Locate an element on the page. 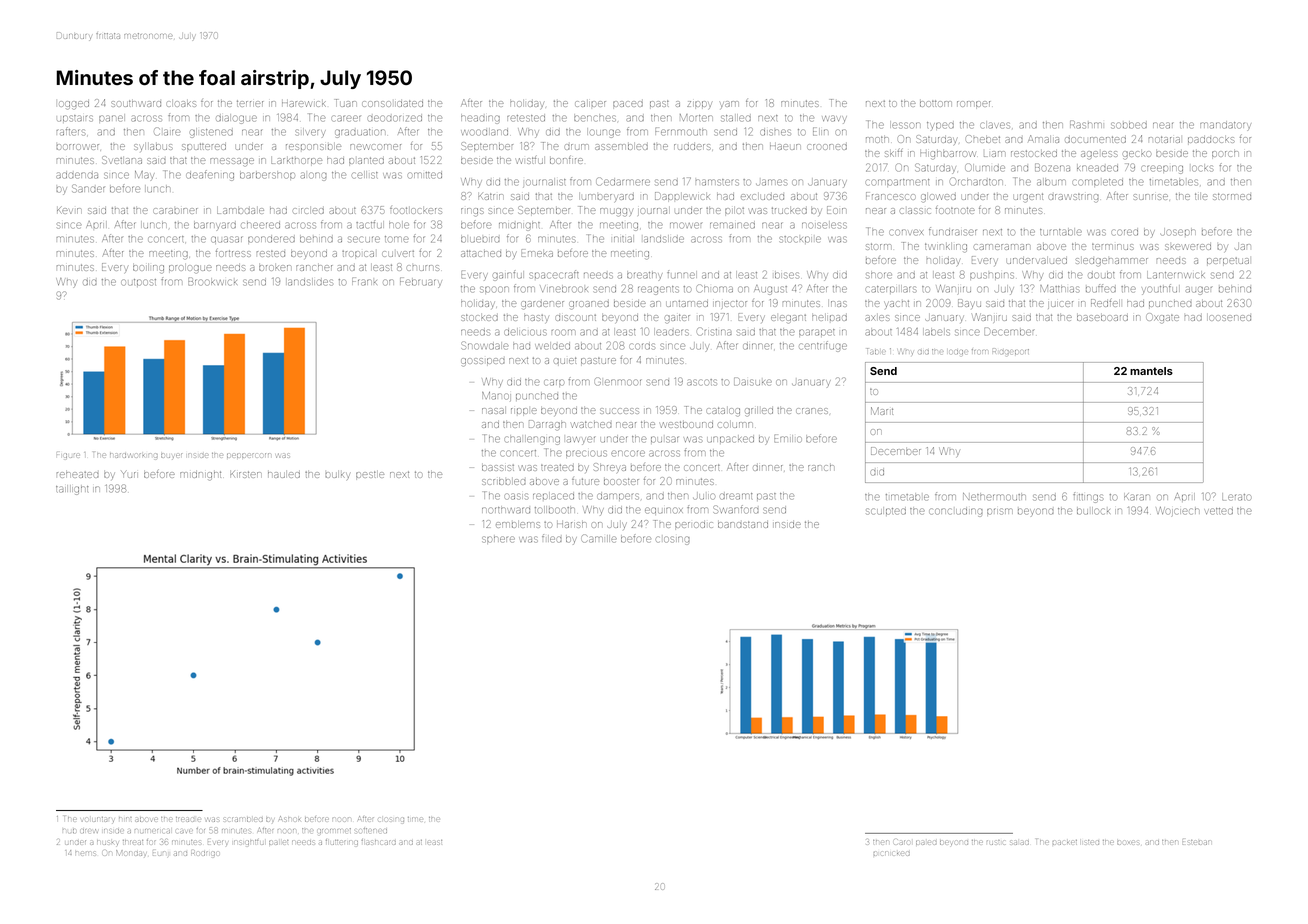  sobbed is located at coordinates (1129, 125).
